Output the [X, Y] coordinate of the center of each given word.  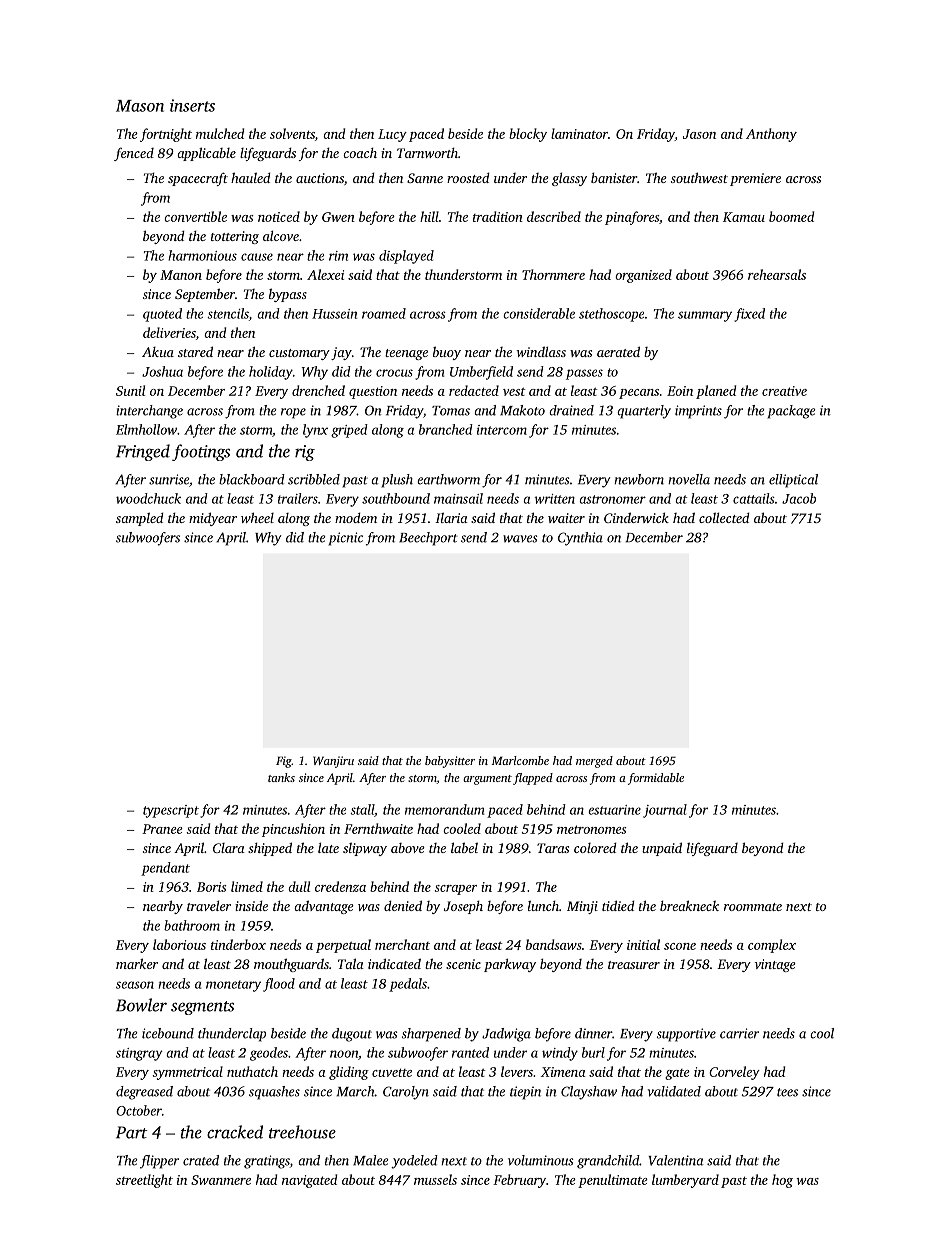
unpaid [662, 849]
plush [397, 481]
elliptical [793, 481]
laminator [579, 133]
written [555, 499]
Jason [699, 134]
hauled [251, 177]
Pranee [162, 829]
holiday [271, 373]
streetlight [144, 1181]
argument [487, 780]
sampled [140, 519]
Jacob [799, 498]
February [519, 1181]
